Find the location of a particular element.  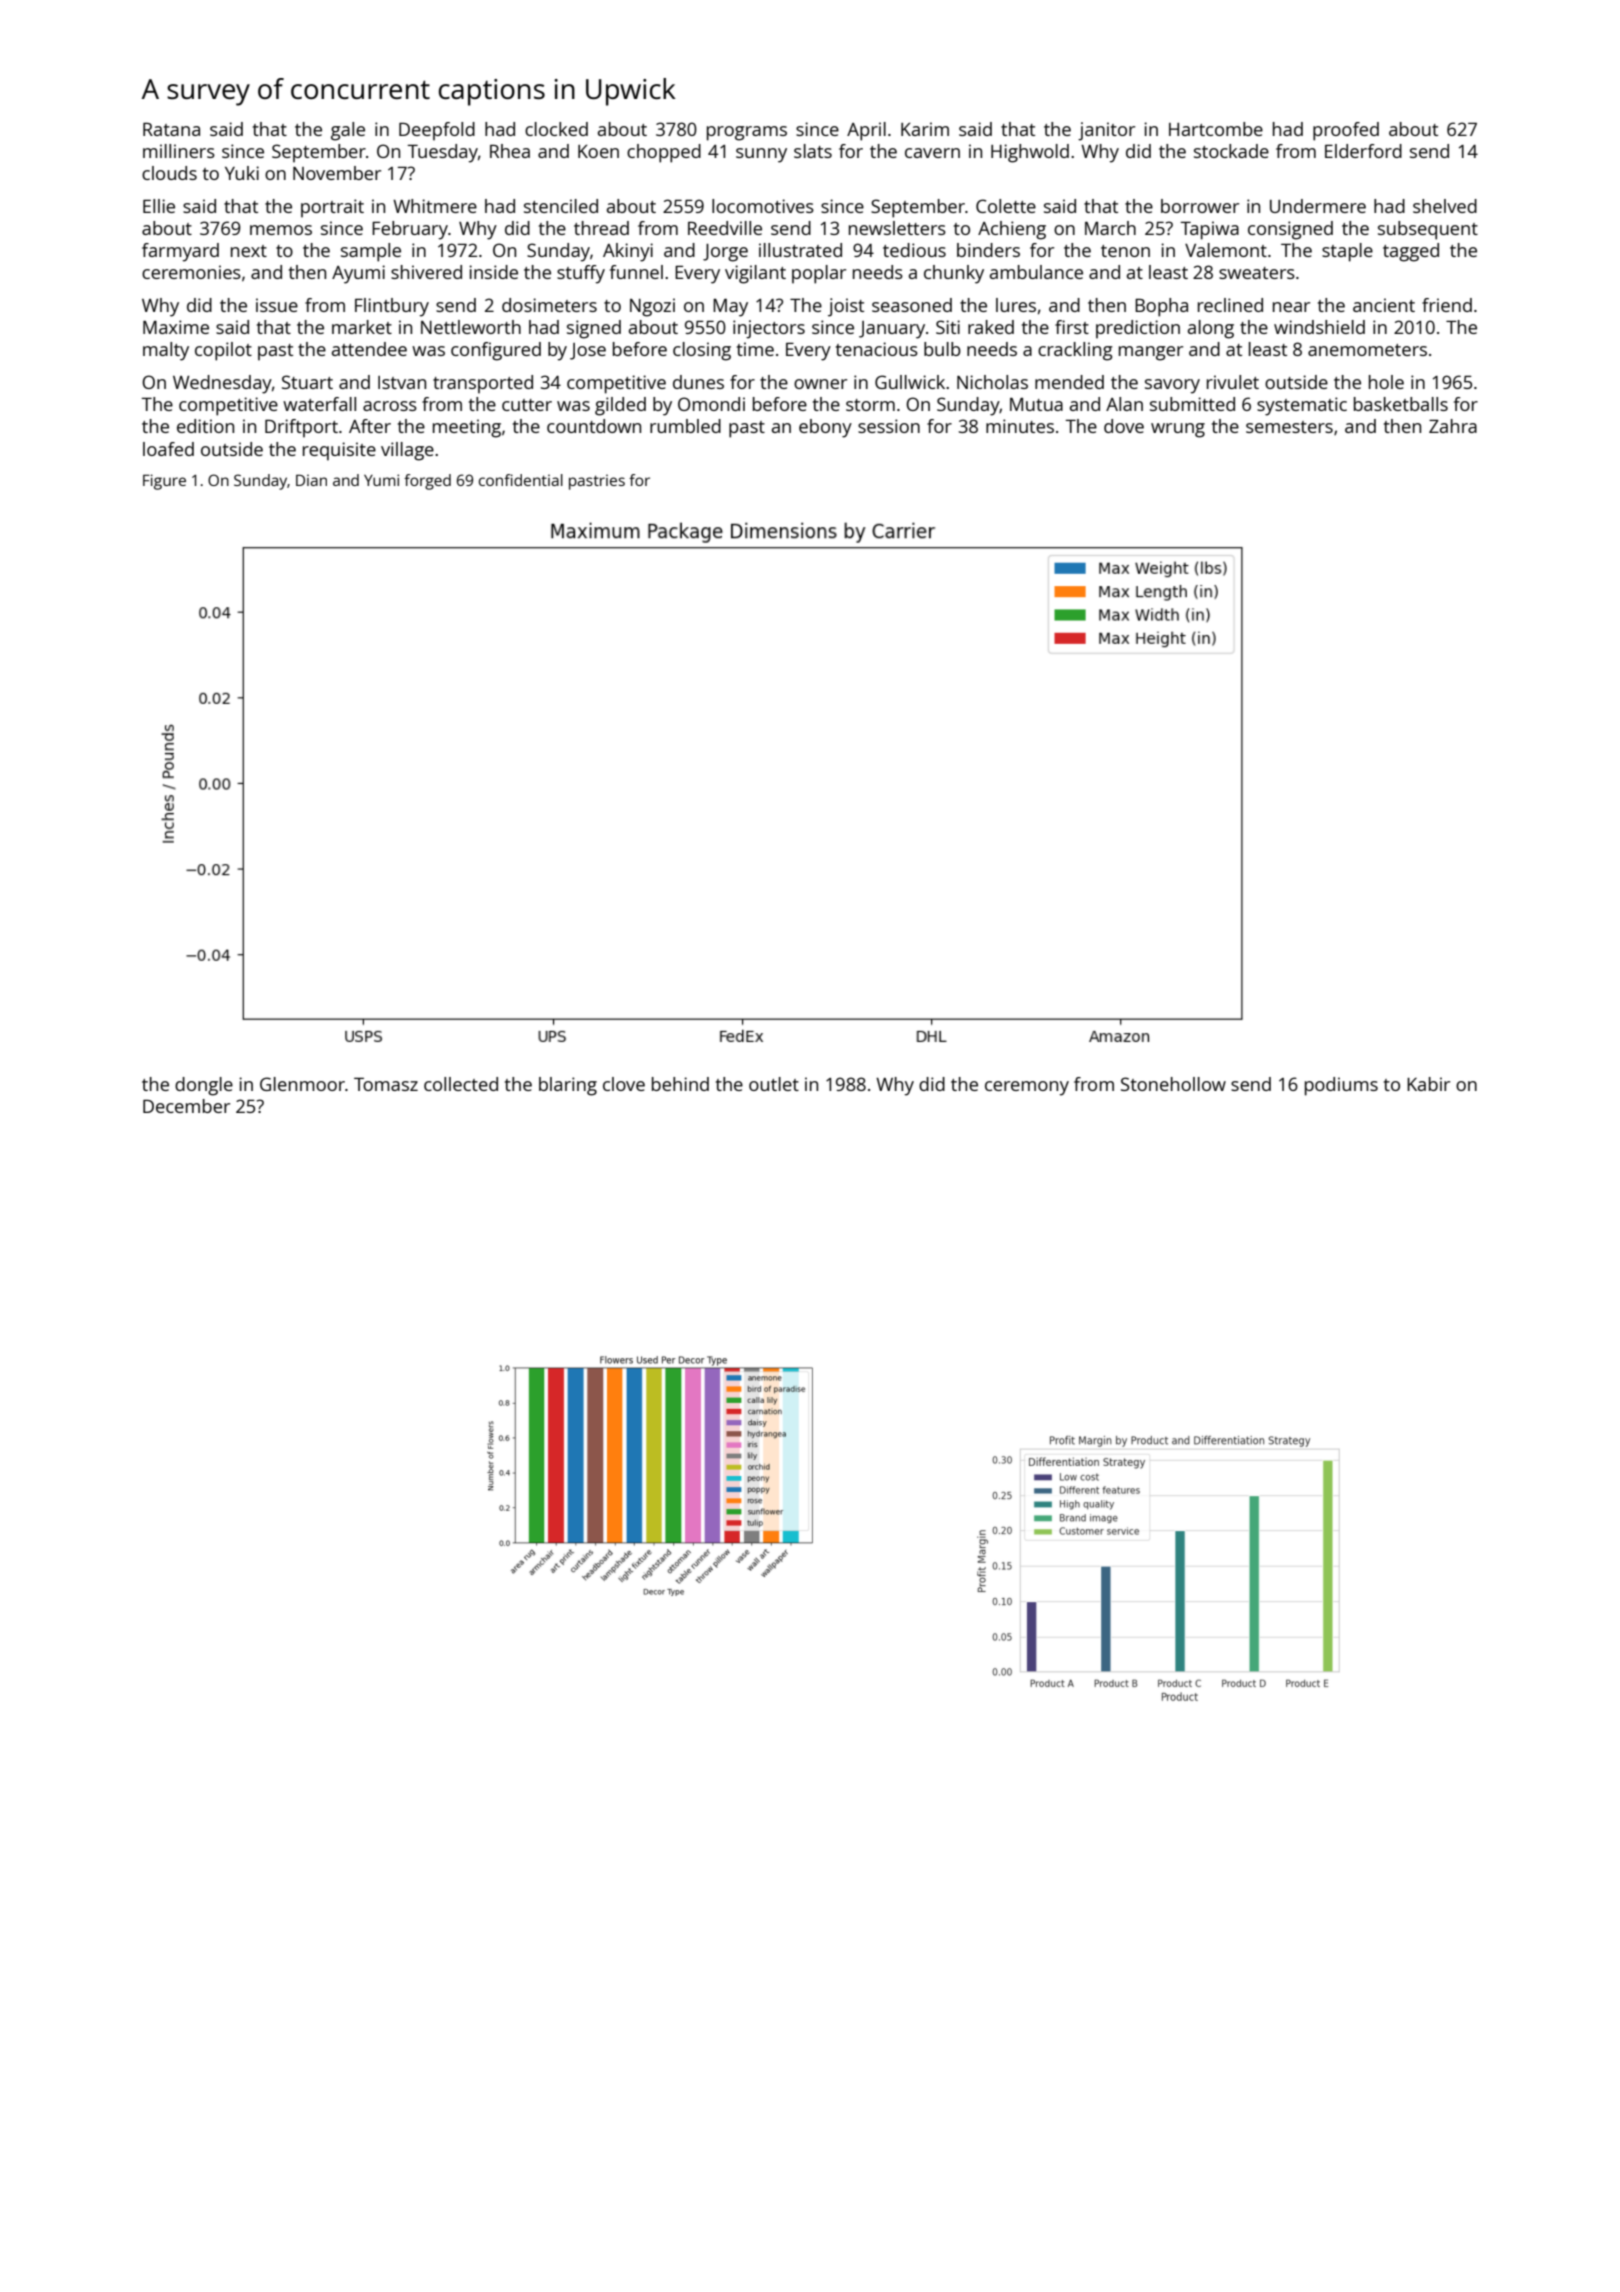

Glenmoor is located at coordinates (302, 1084).
